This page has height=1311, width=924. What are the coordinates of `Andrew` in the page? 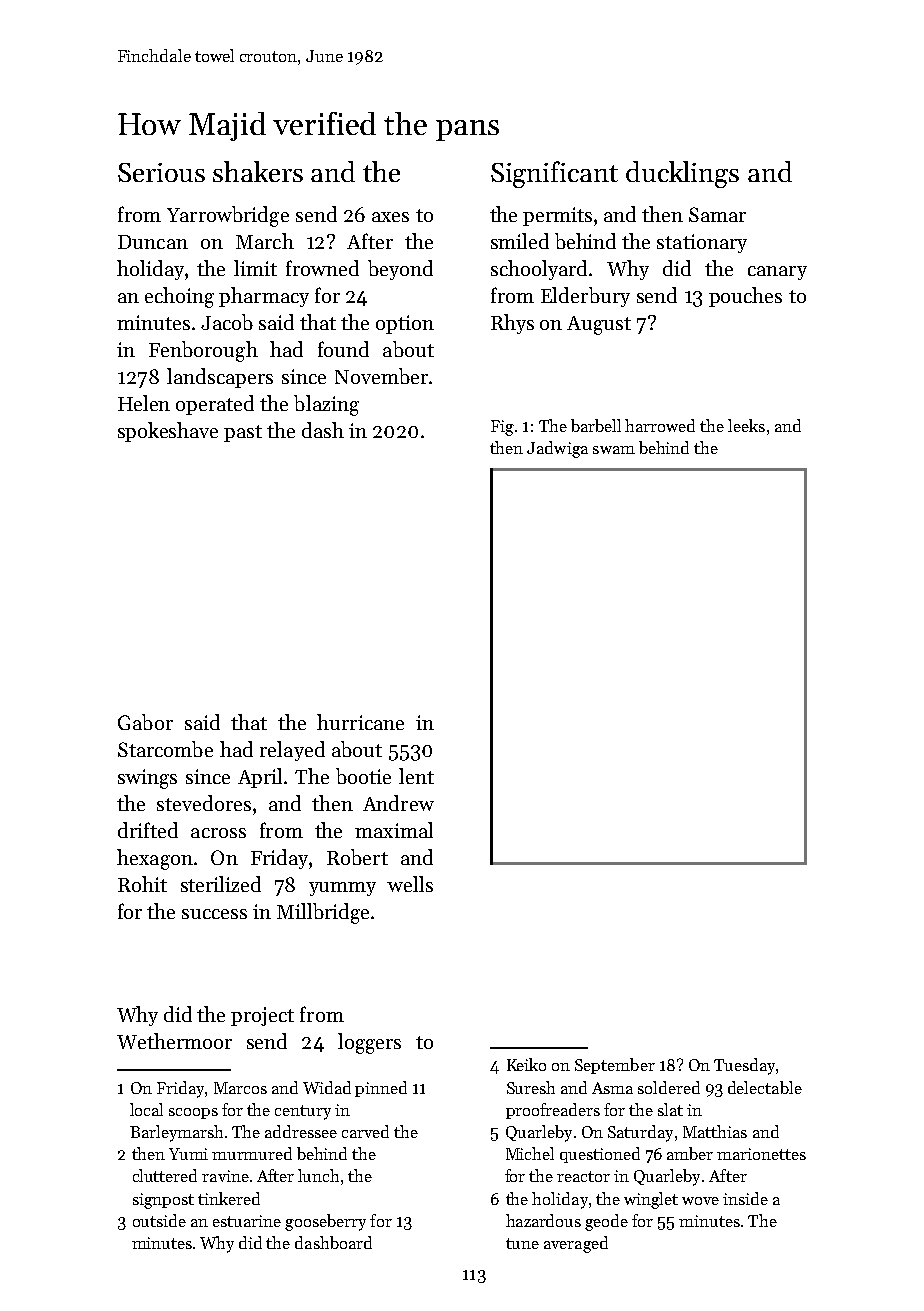 It's located at (398, 803).
